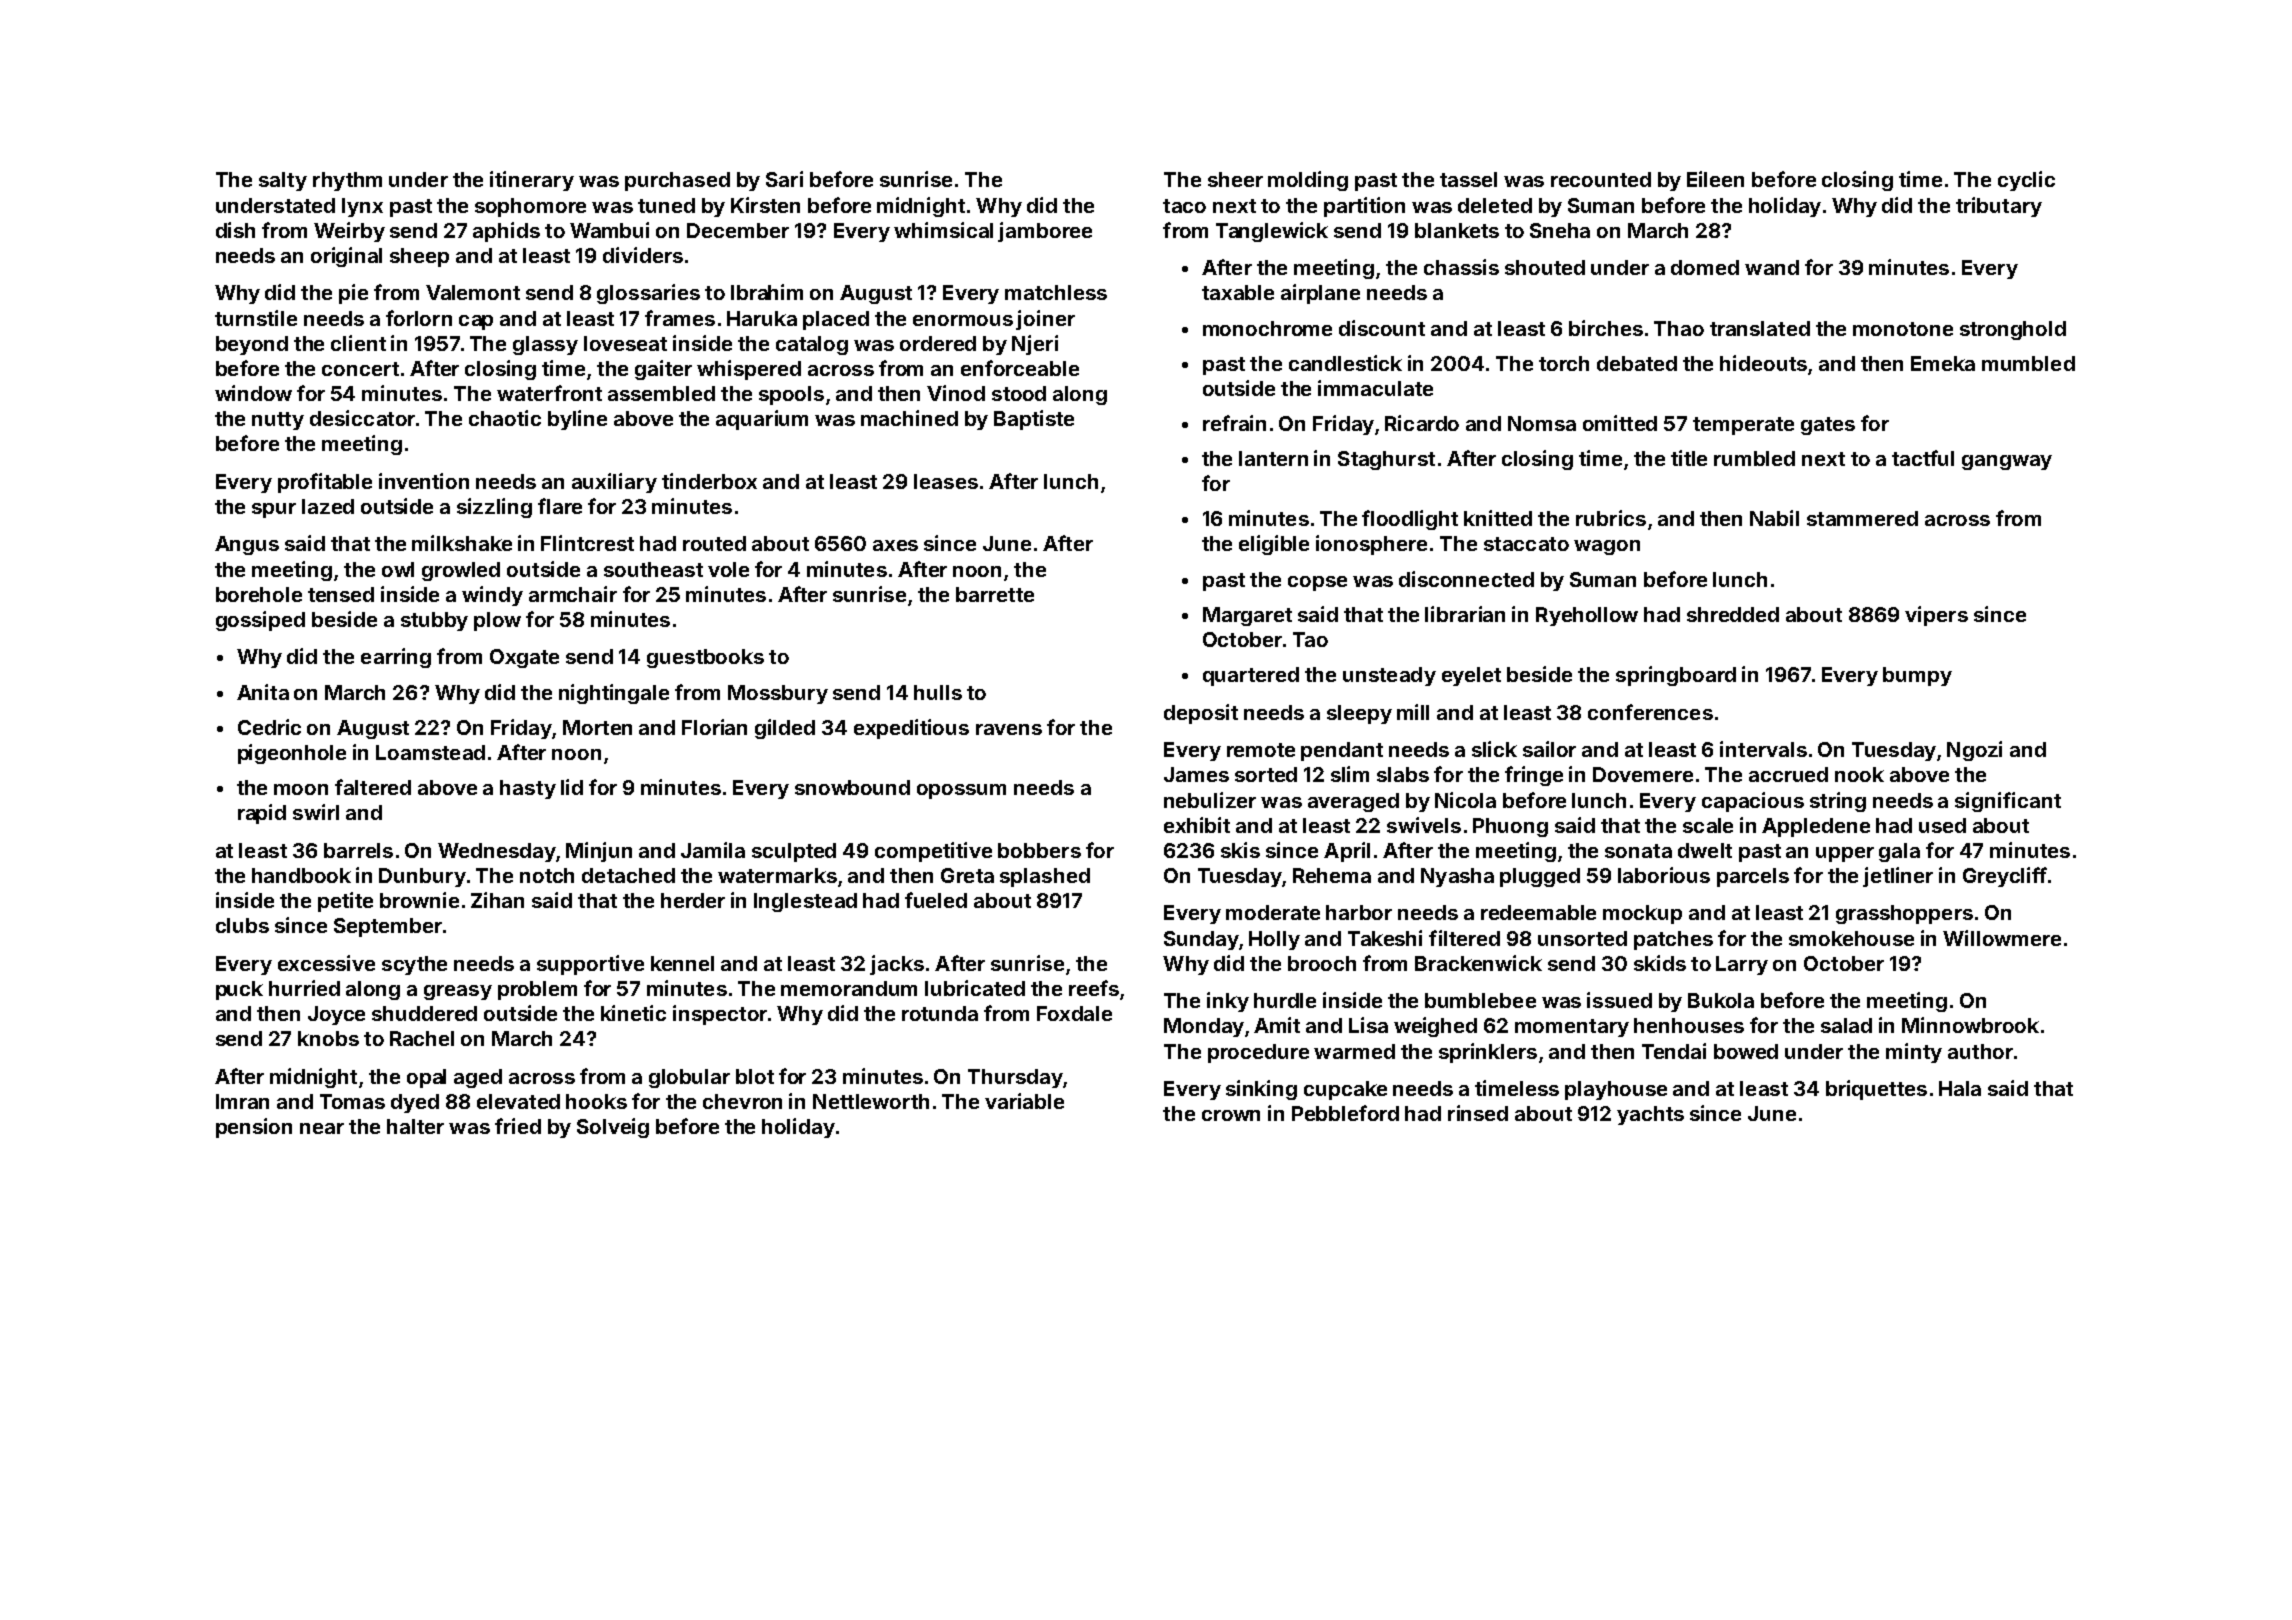 The image size is (2292, 1620). What do you see at coordinates (597, 727) in the image?
I see `Morten` at bounding box center [597, 727].
